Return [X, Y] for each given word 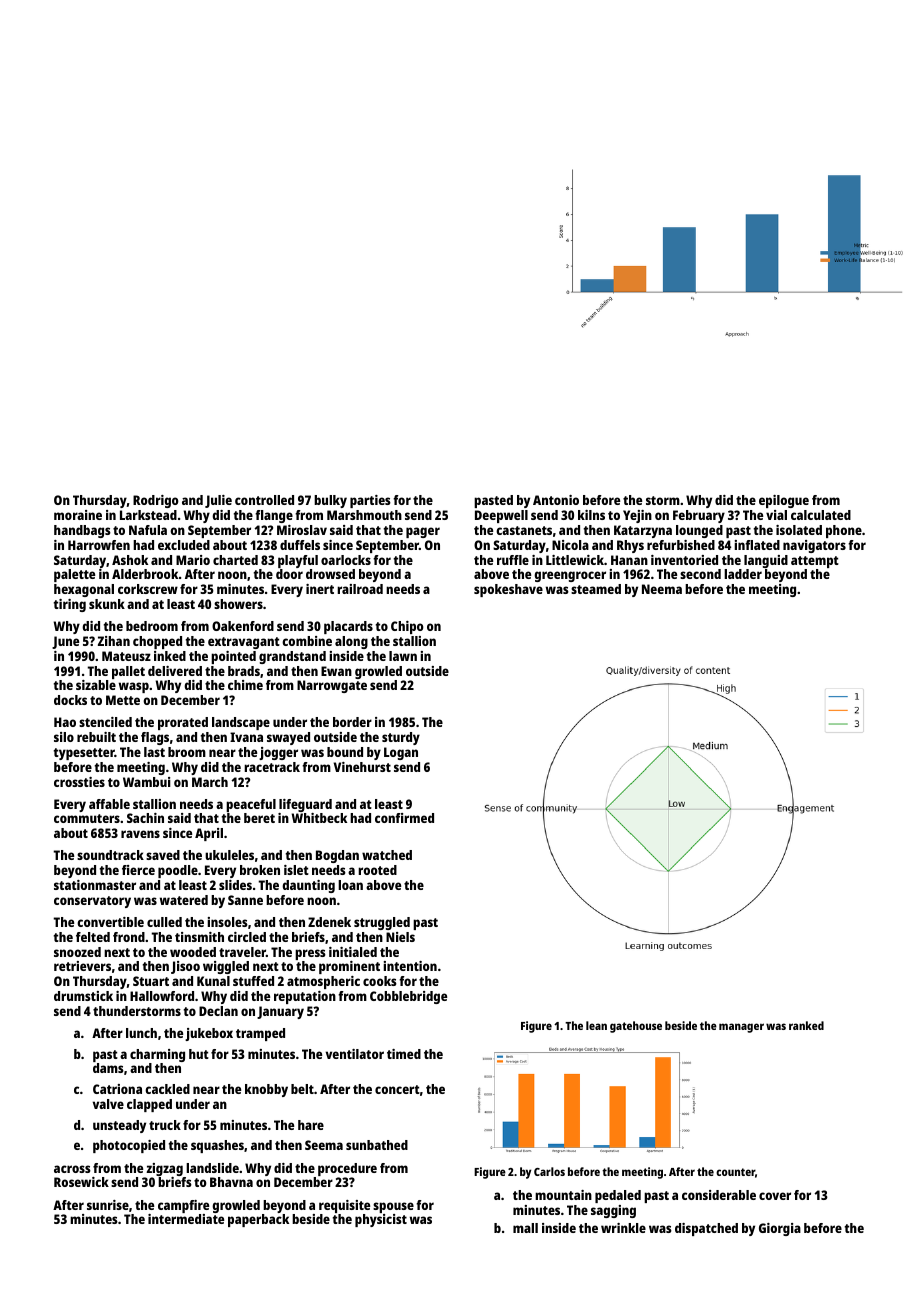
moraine [78, 515]
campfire [183, 1206]
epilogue [784, 501]
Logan [401, 753]
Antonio [556, 500]
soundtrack [110, 855]
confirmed [404, 818]
